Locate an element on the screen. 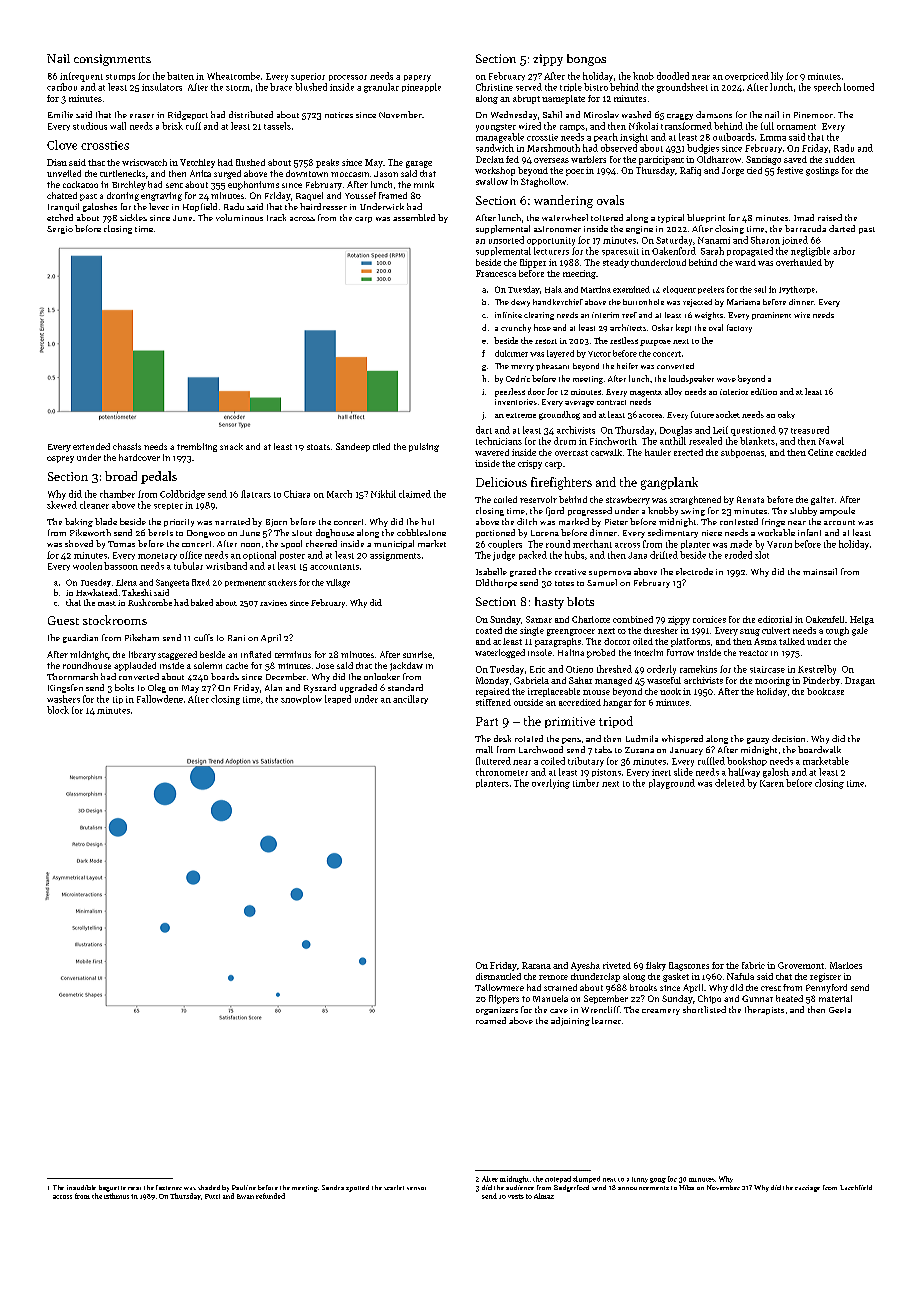 The image size is (924, 1308). surged is located at coordinates (227, 174).
